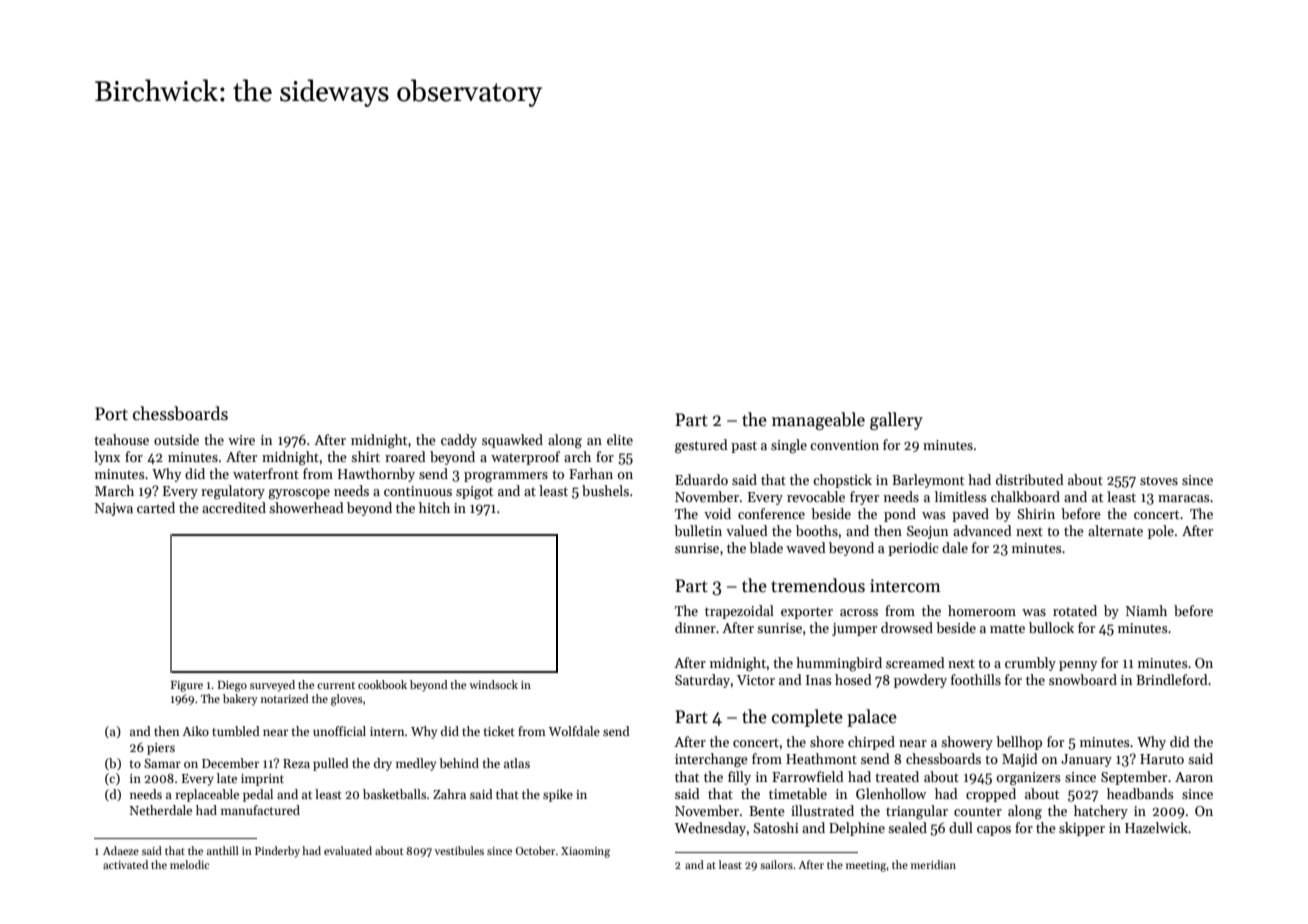  What do you see at coordinates (125, 864) in the screenshot?
I see `activated` at bounding box center [125, 864].
